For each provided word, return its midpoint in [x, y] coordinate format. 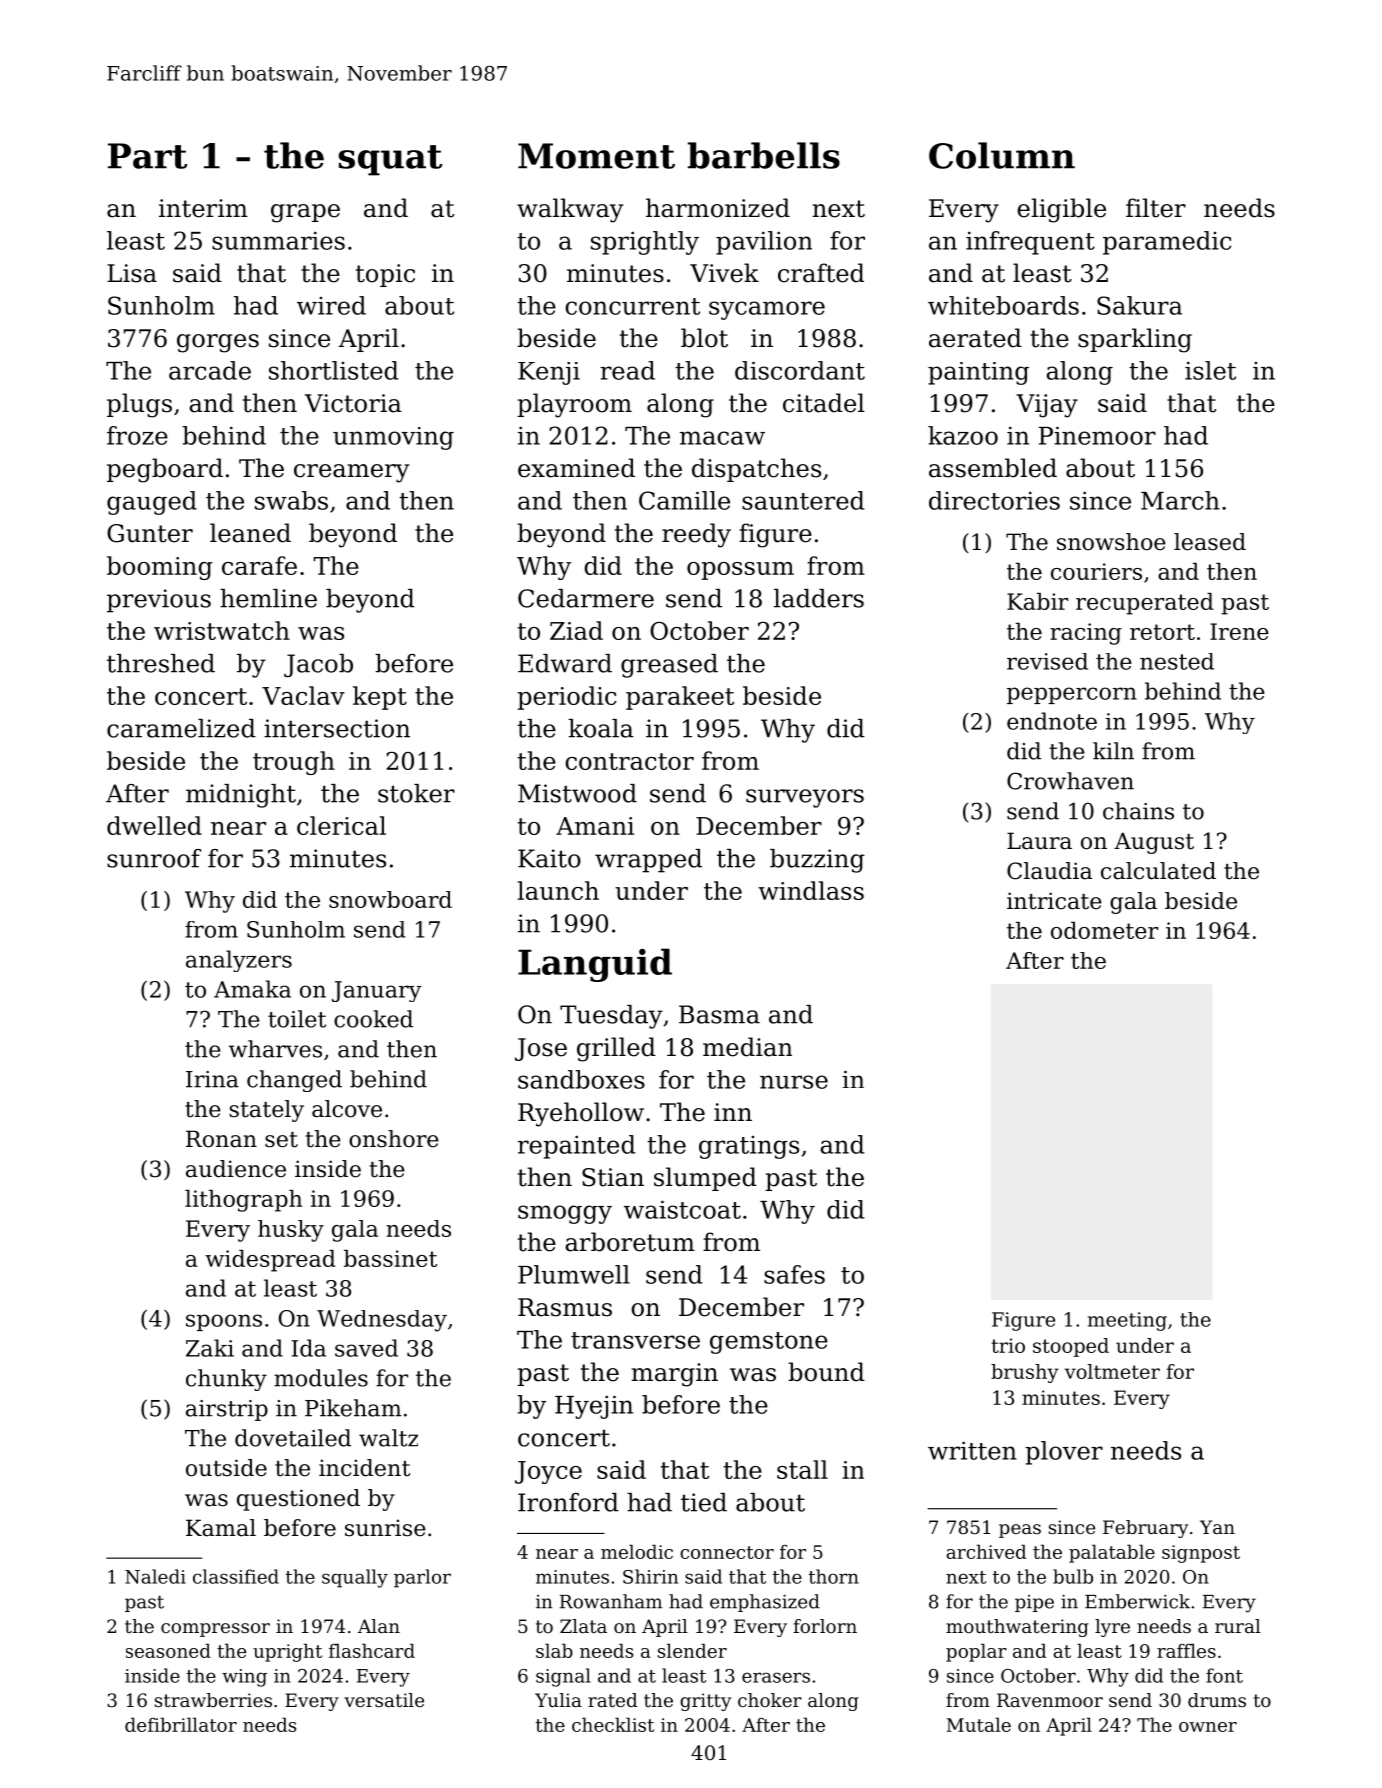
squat [390, 160]
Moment [596, 156]
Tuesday [611, 1017]
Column [1002, 155]
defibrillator [181, 1724]
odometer [1104, 930]
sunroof [154, 858]
